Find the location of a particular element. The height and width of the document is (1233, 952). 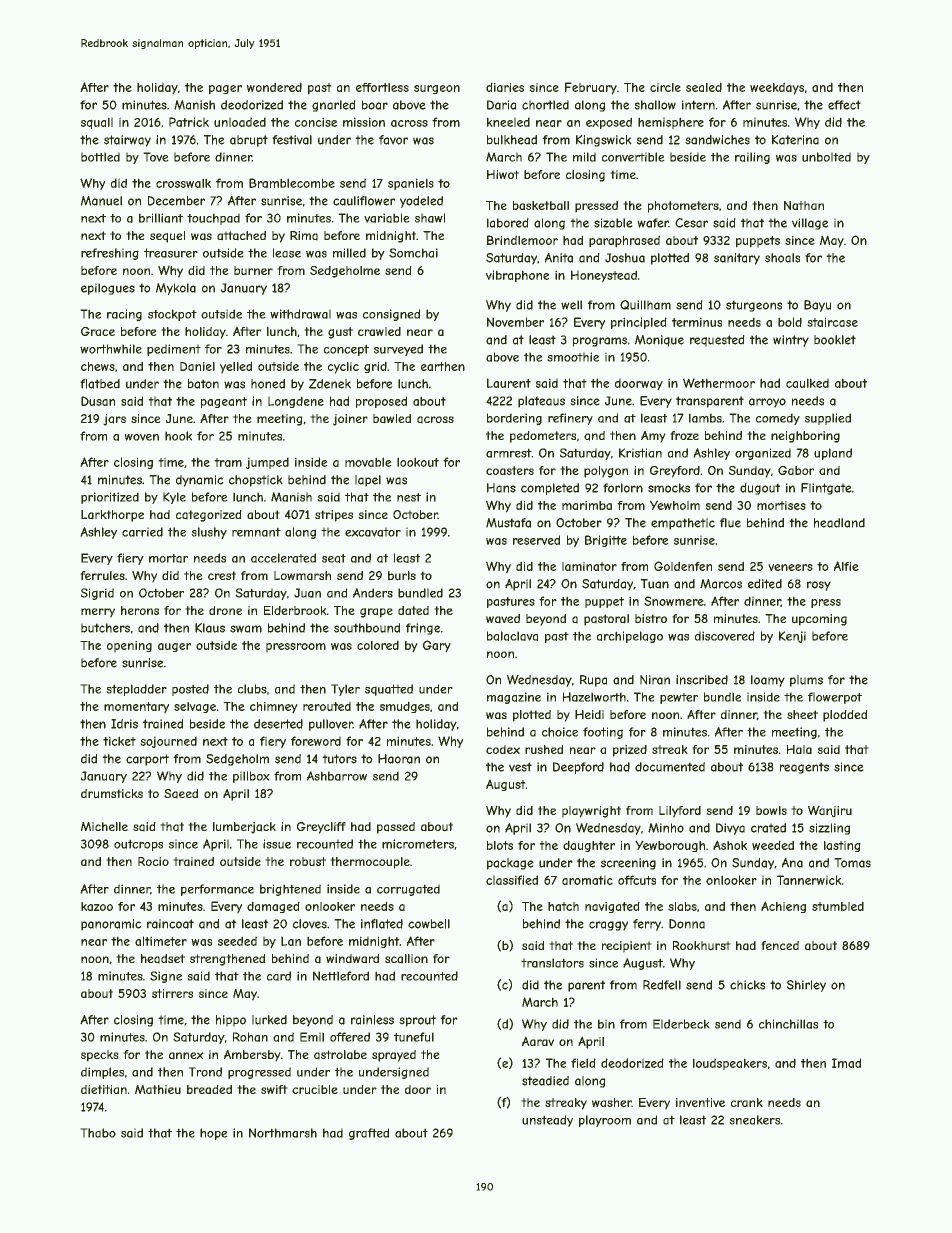

abrupt is located at coordinates (249, 141).
